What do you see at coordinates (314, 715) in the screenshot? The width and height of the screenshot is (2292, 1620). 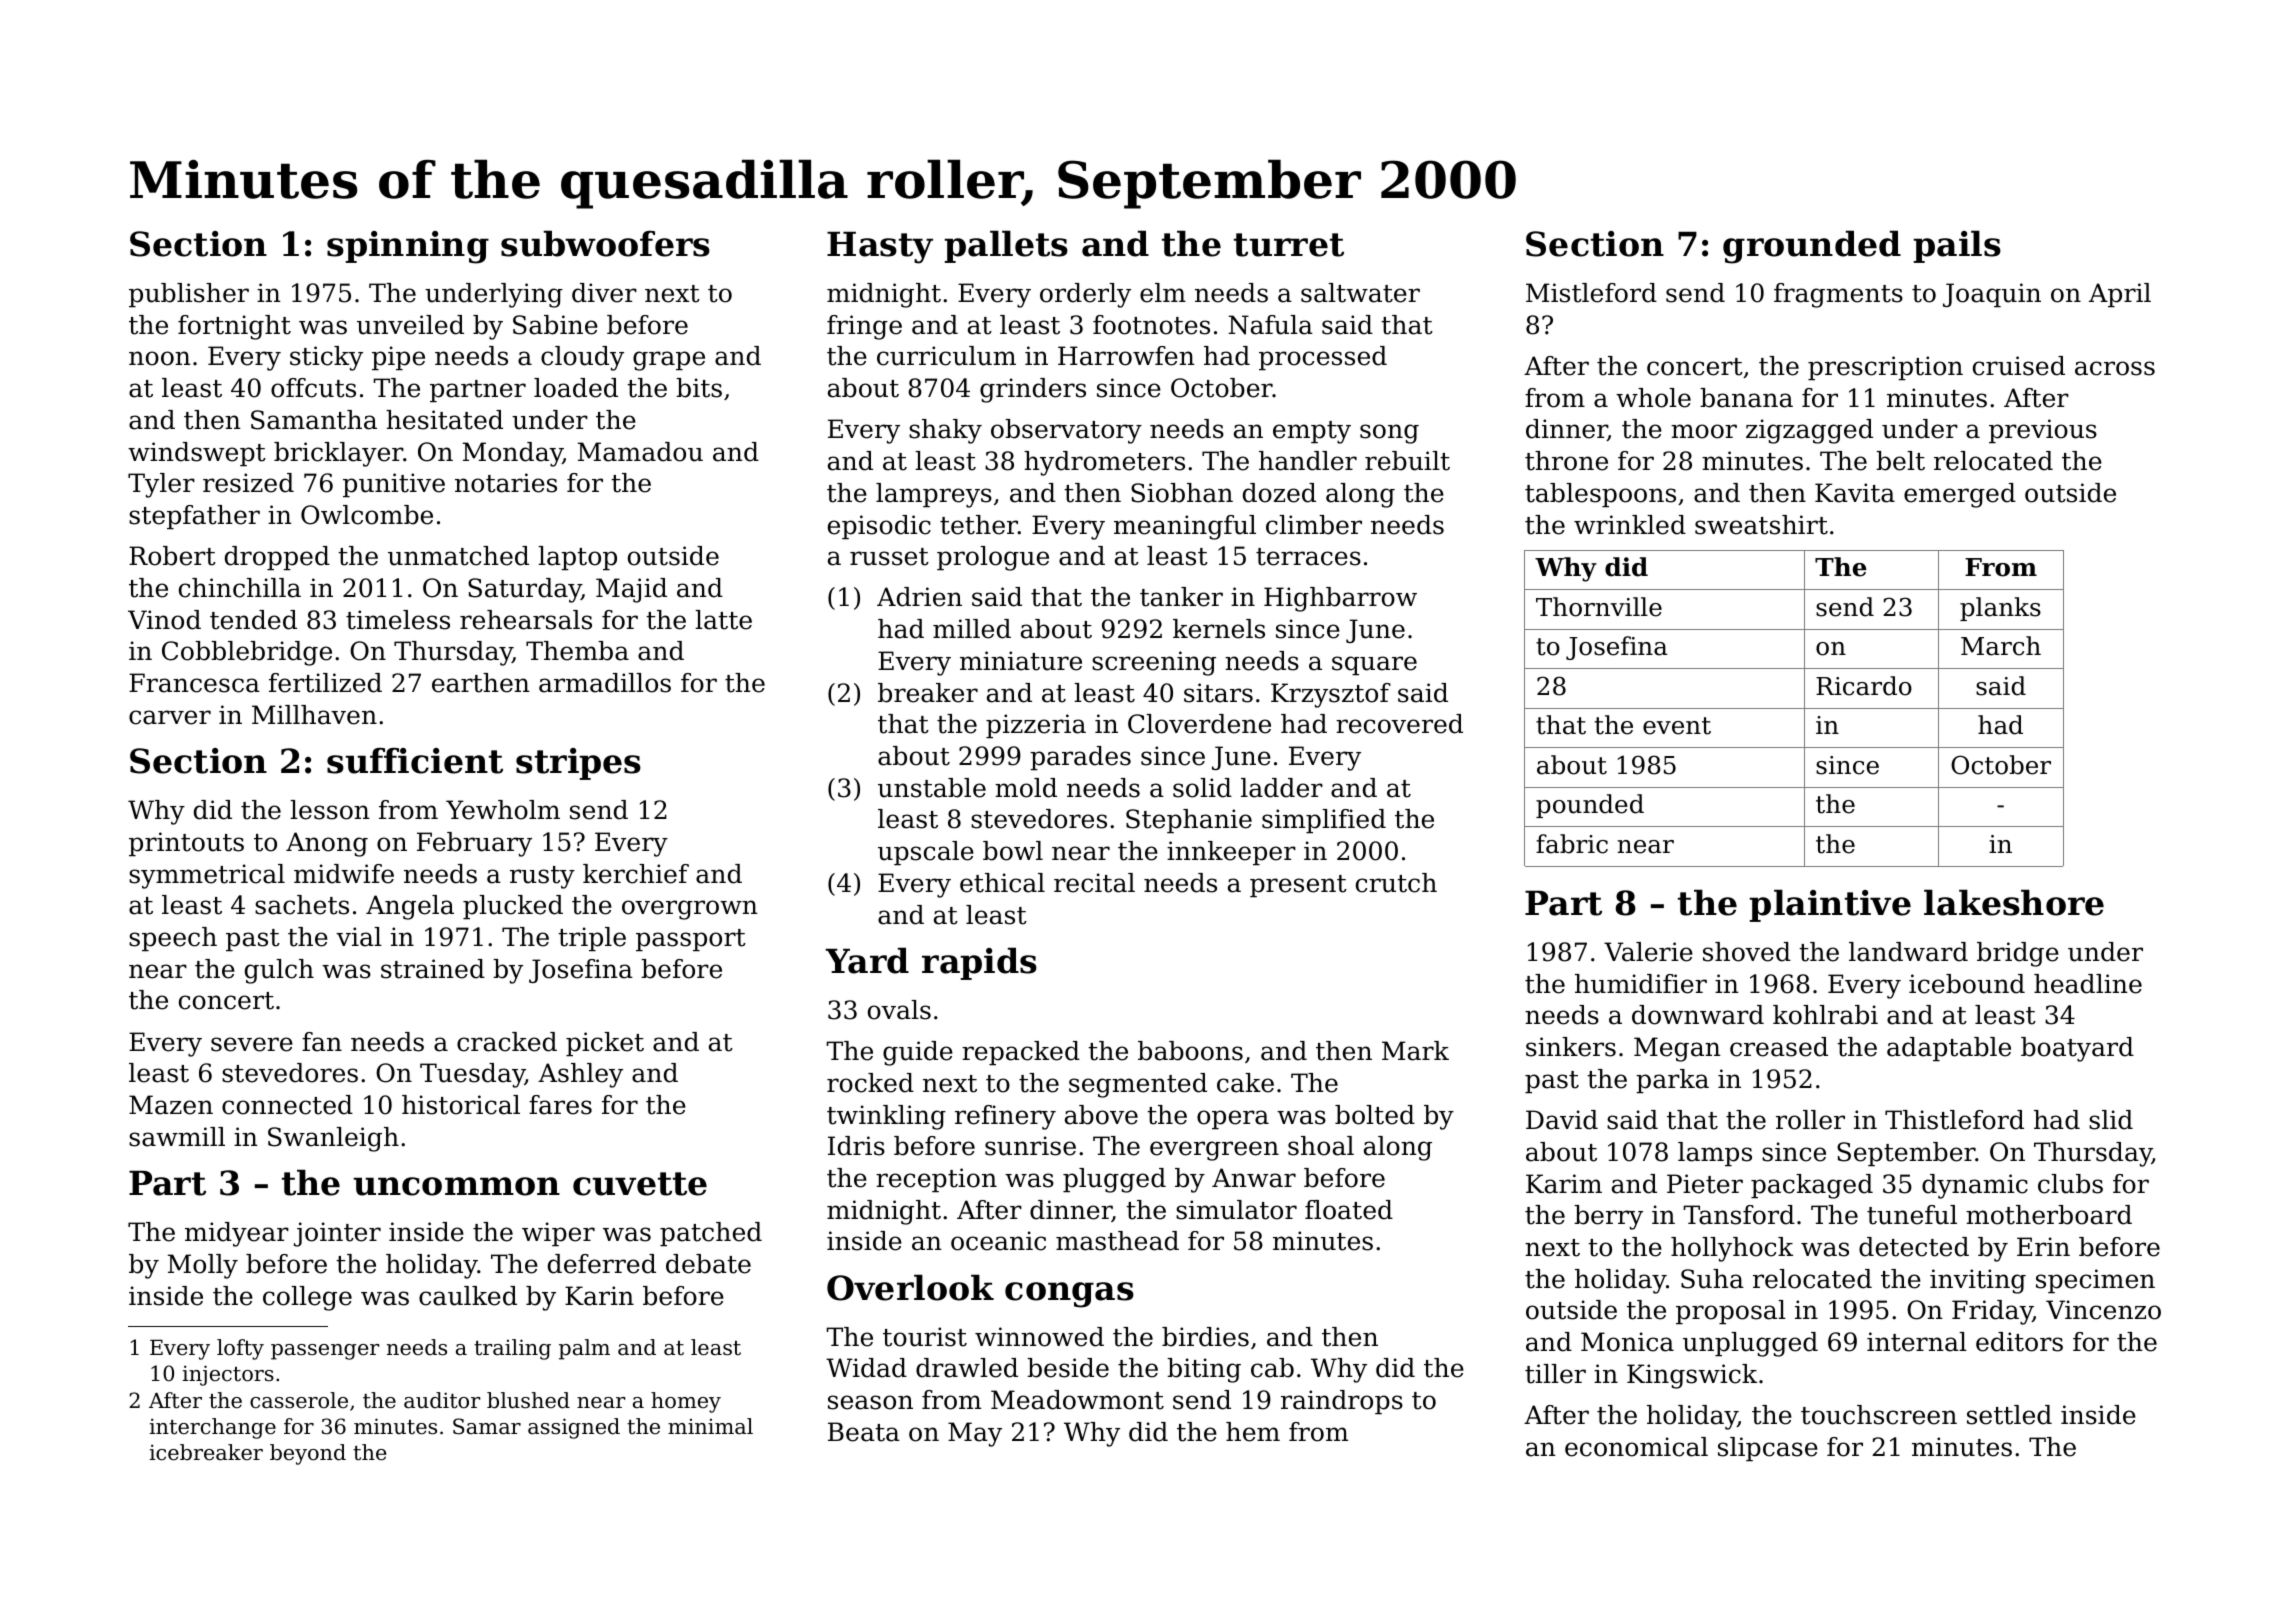 I see `Millhaven` at bounding box center [314, 715].
